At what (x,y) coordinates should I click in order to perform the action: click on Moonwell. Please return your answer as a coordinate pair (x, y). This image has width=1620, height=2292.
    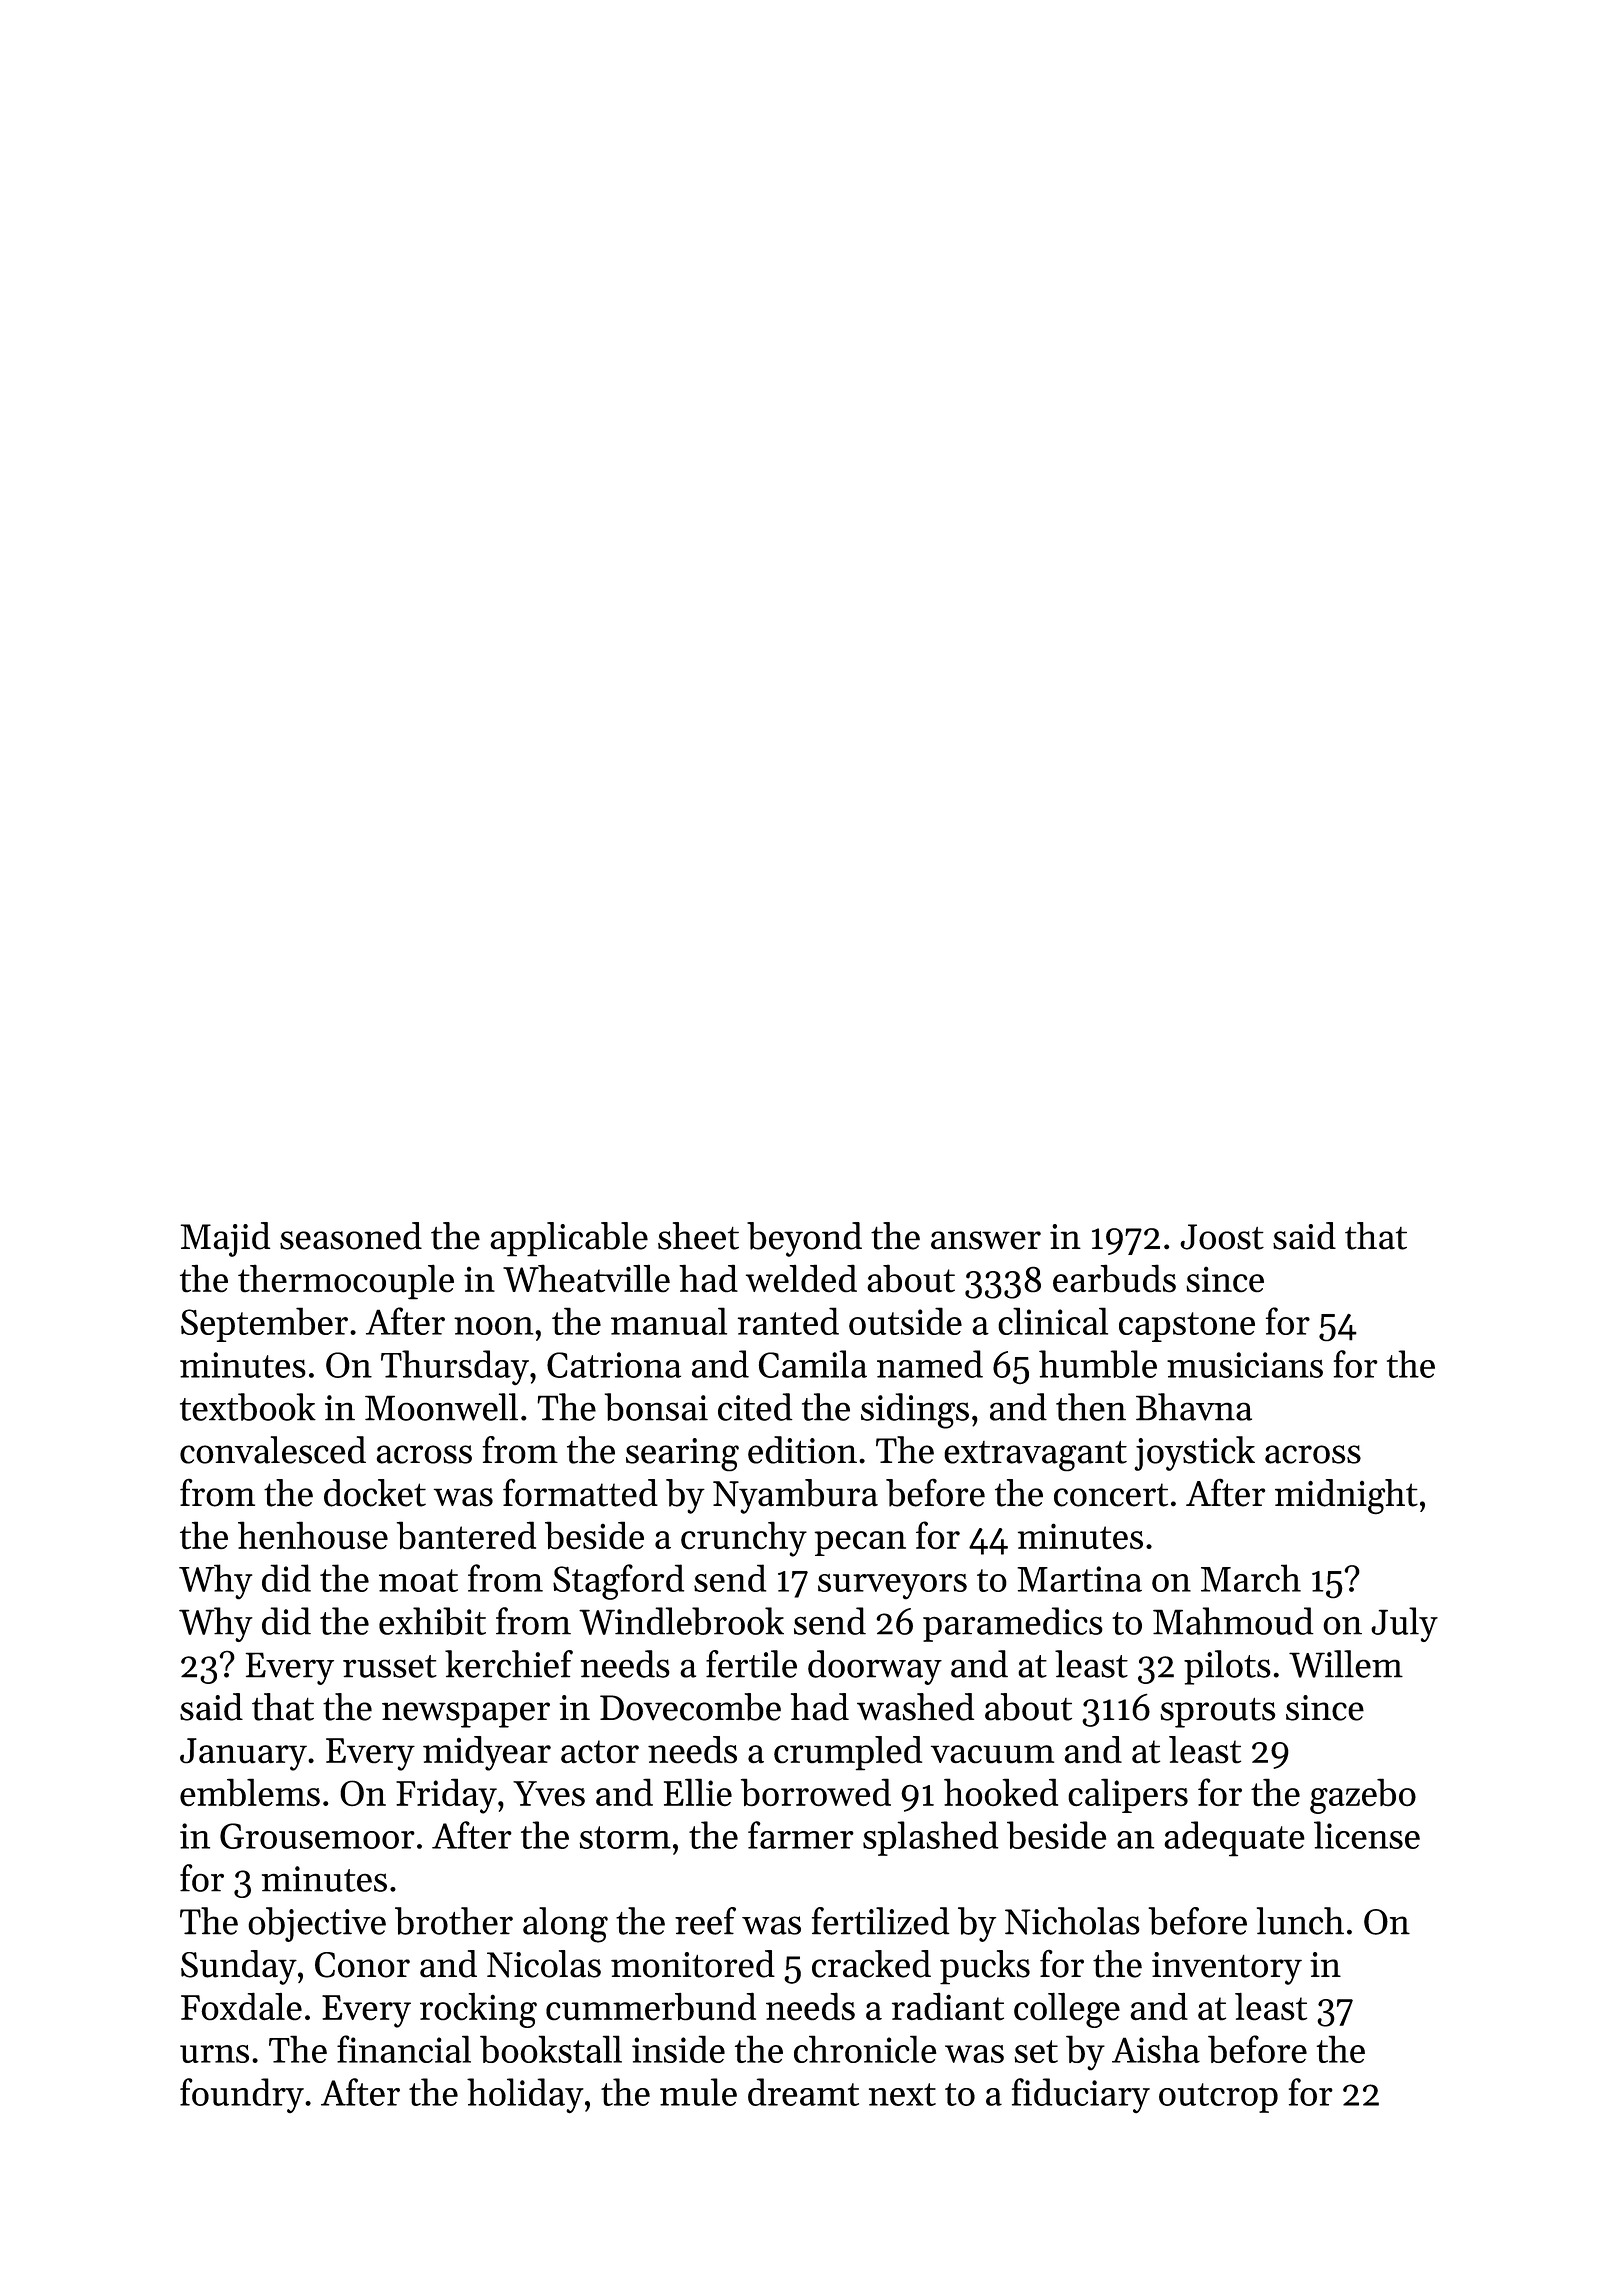
    Looking at the image, I should click on (441, 1407).
